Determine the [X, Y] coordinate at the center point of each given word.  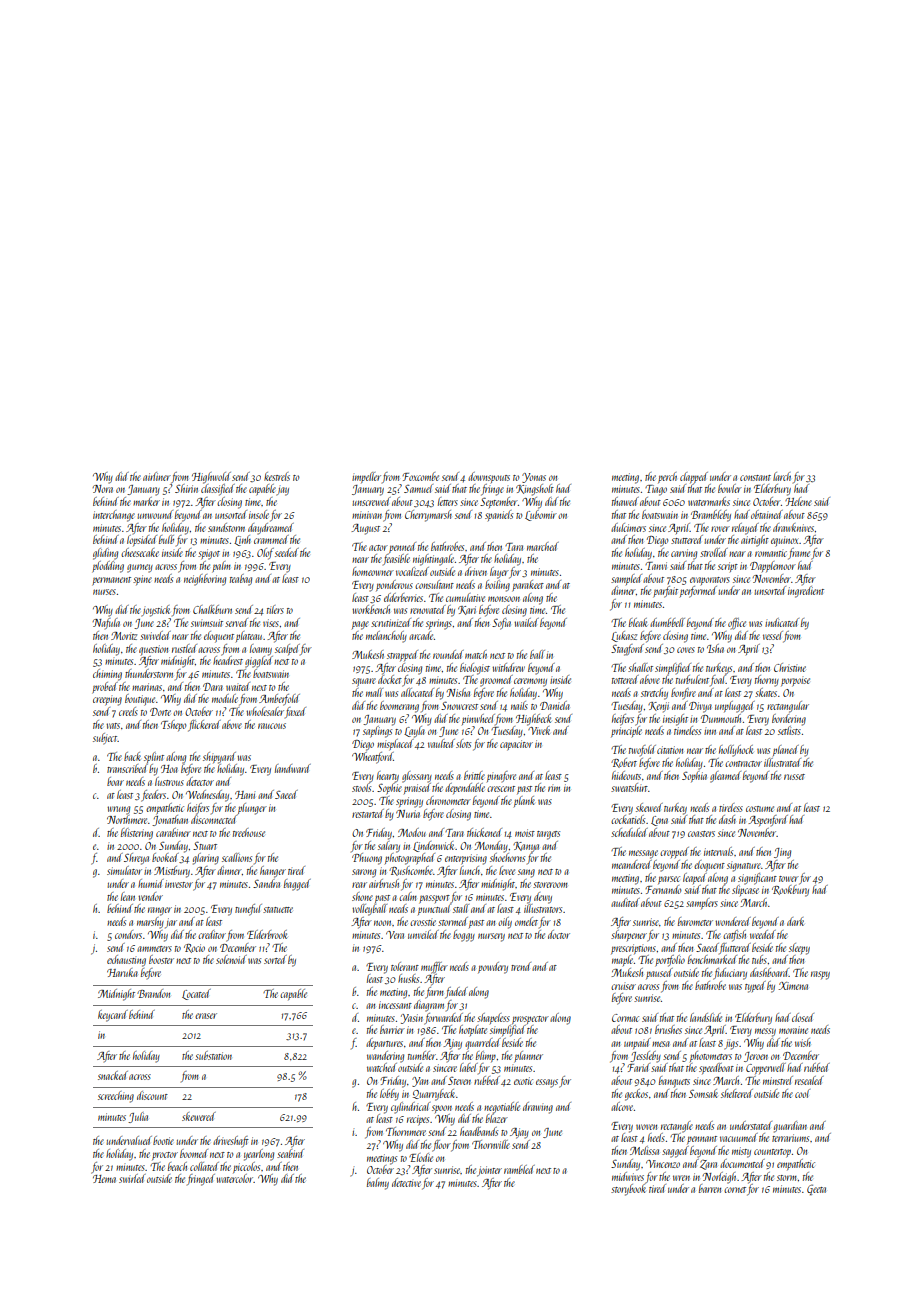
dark [795, 921]
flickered [204, 726]
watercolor [235, 1178]
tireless [731, 807]
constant [755, 478]
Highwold [211, 478]
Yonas [534, 478]
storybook [628, 1189]
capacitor [516, 745]
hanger [273, 872]
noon [383, 923]
